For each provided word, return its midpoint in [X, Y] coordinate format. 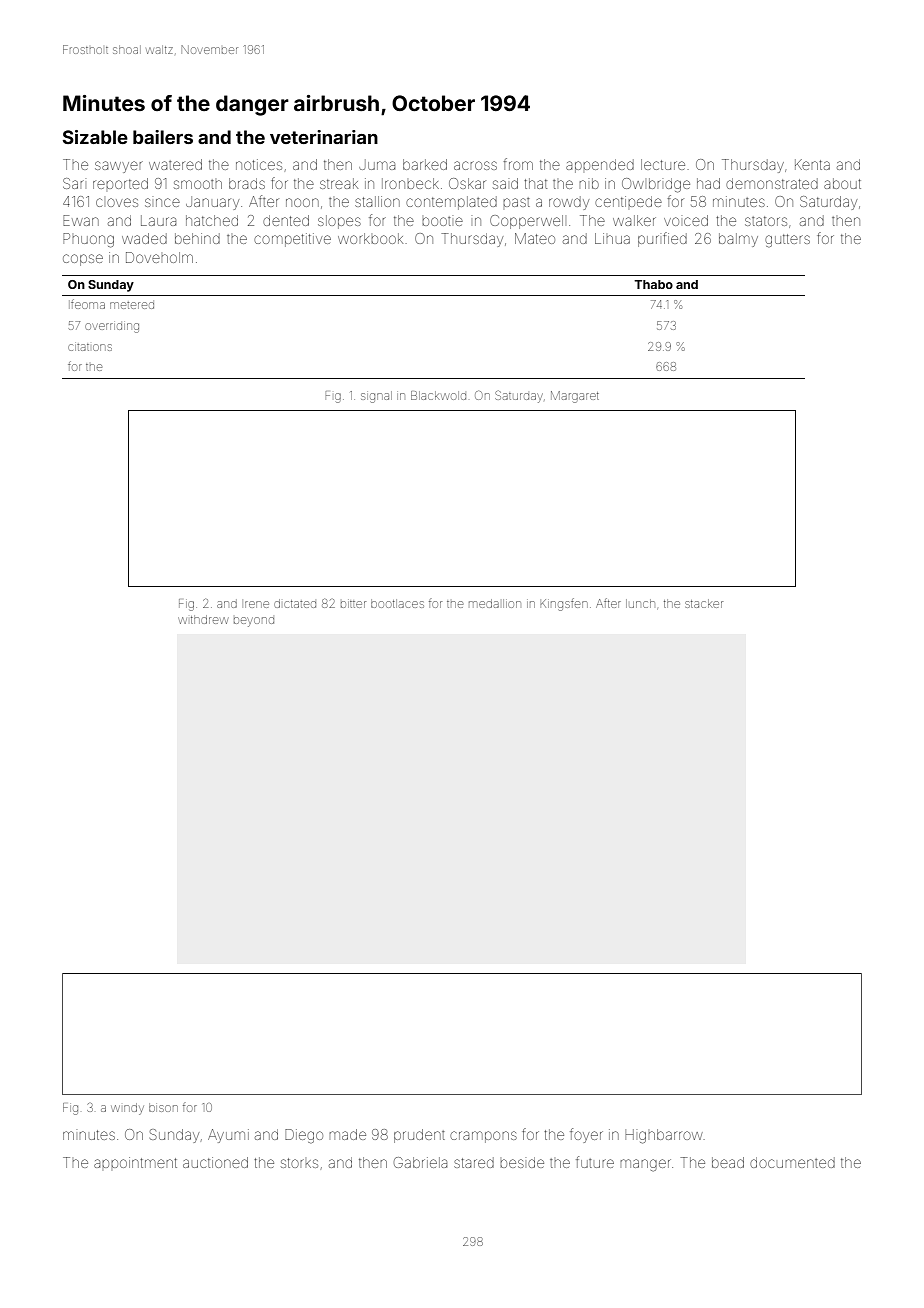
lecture [663, 164]
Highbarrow [664, 1136]
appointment [135, 1162]
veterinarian [324, 137]
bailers [163, 137]
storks [299, 1163]
